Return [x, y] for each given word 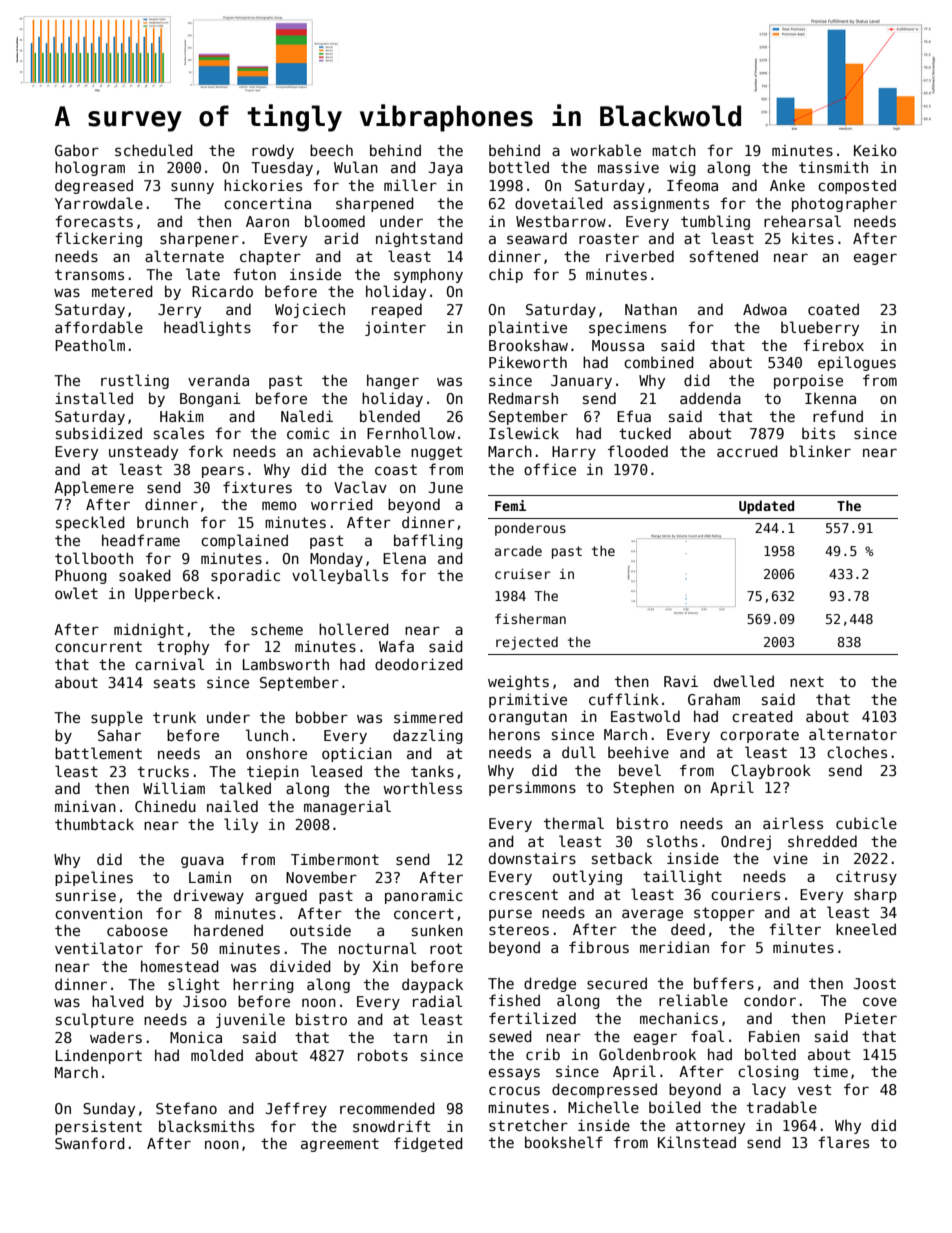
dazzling [428, 736]
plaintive [528, 328]
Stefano [186, 1108]
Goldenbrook [647, 1054]
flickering [98, 239]
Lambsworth [286, 664]
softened [724, 256]
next [807, 681]
